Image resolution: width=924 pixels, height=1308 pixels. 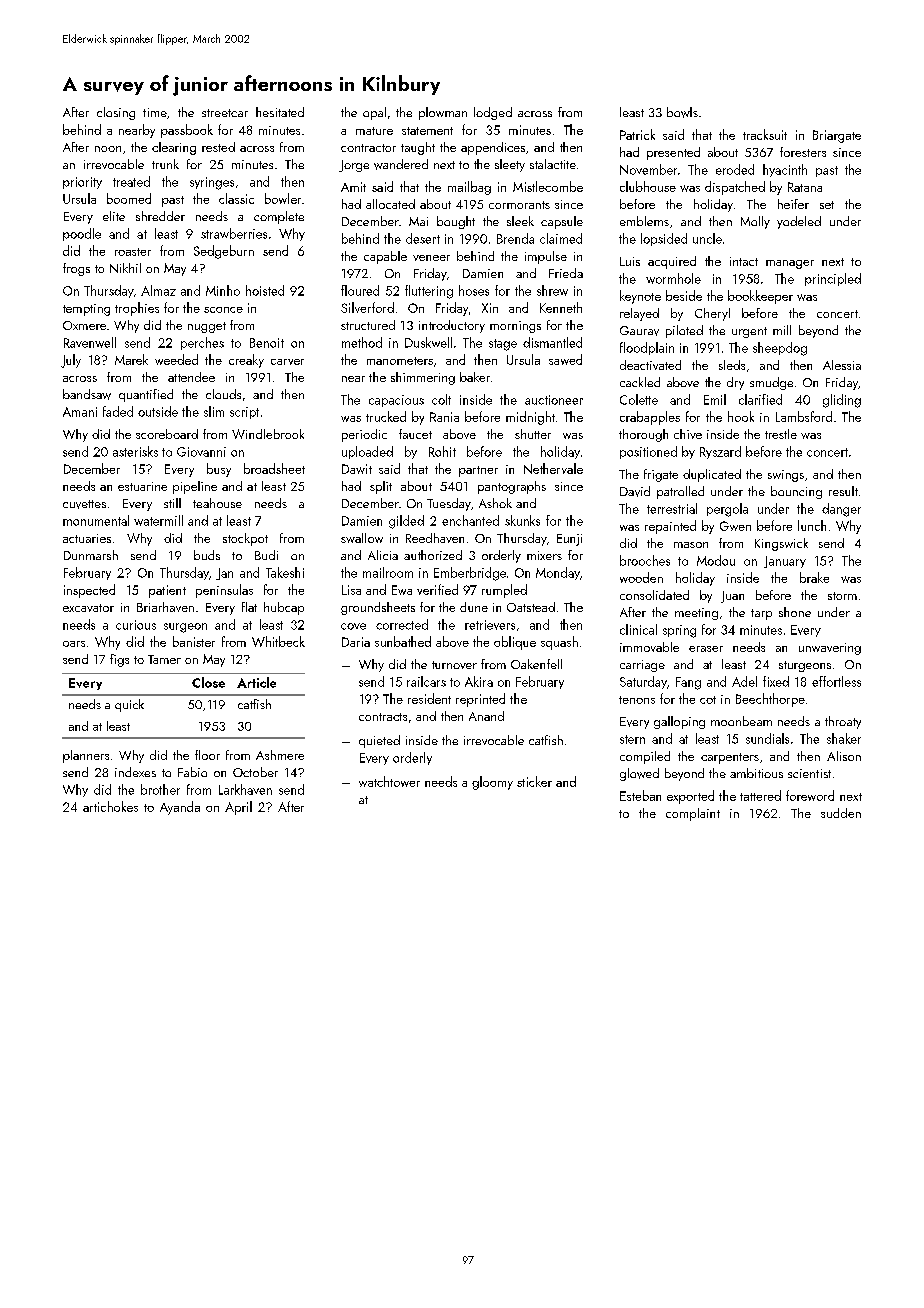 I want to click on veneer, so click(x=431, y=258).
